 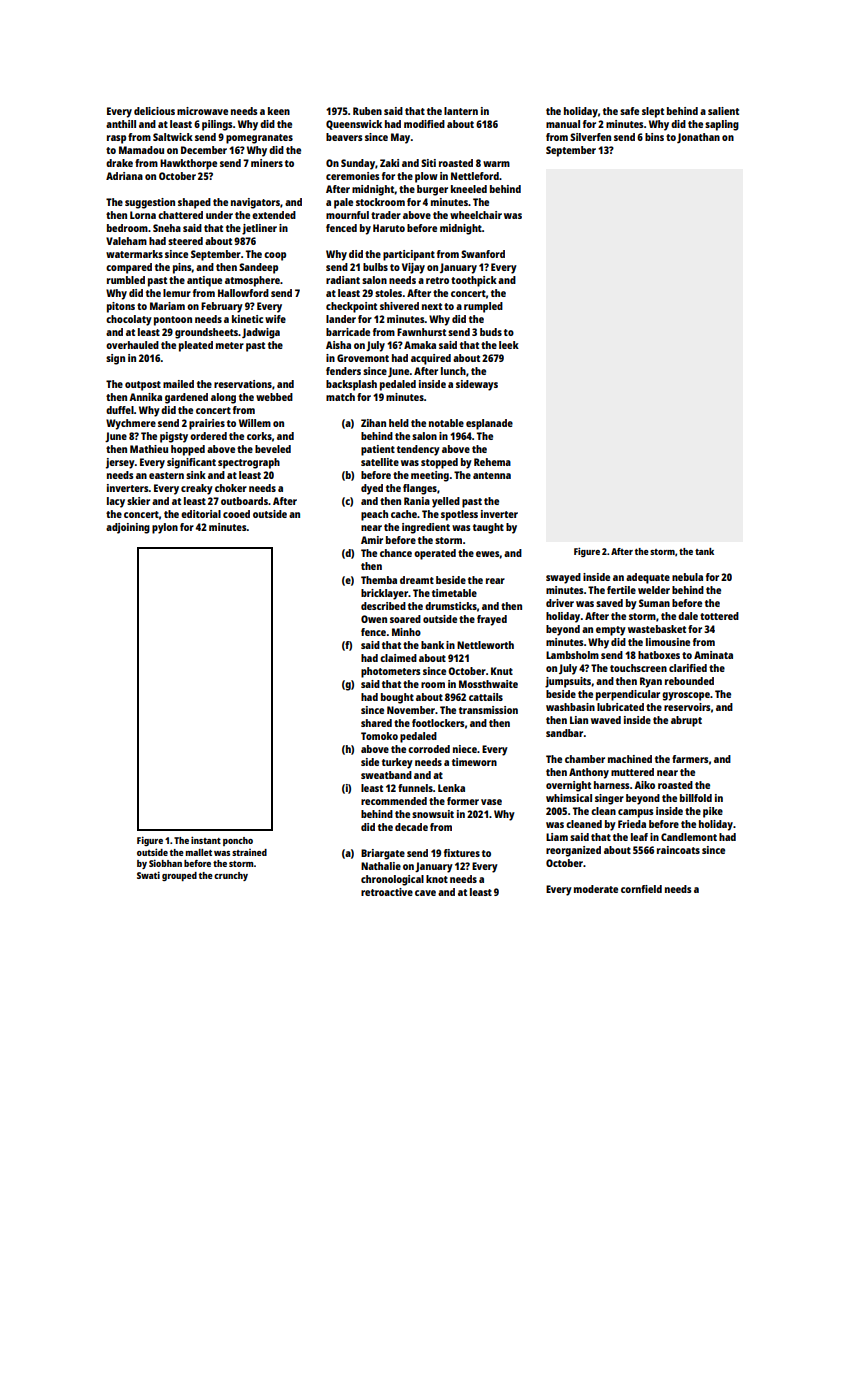 What do you see at coordinates (461, 111) in the document?
I see `lantern` at bounding box center [461, 111].
